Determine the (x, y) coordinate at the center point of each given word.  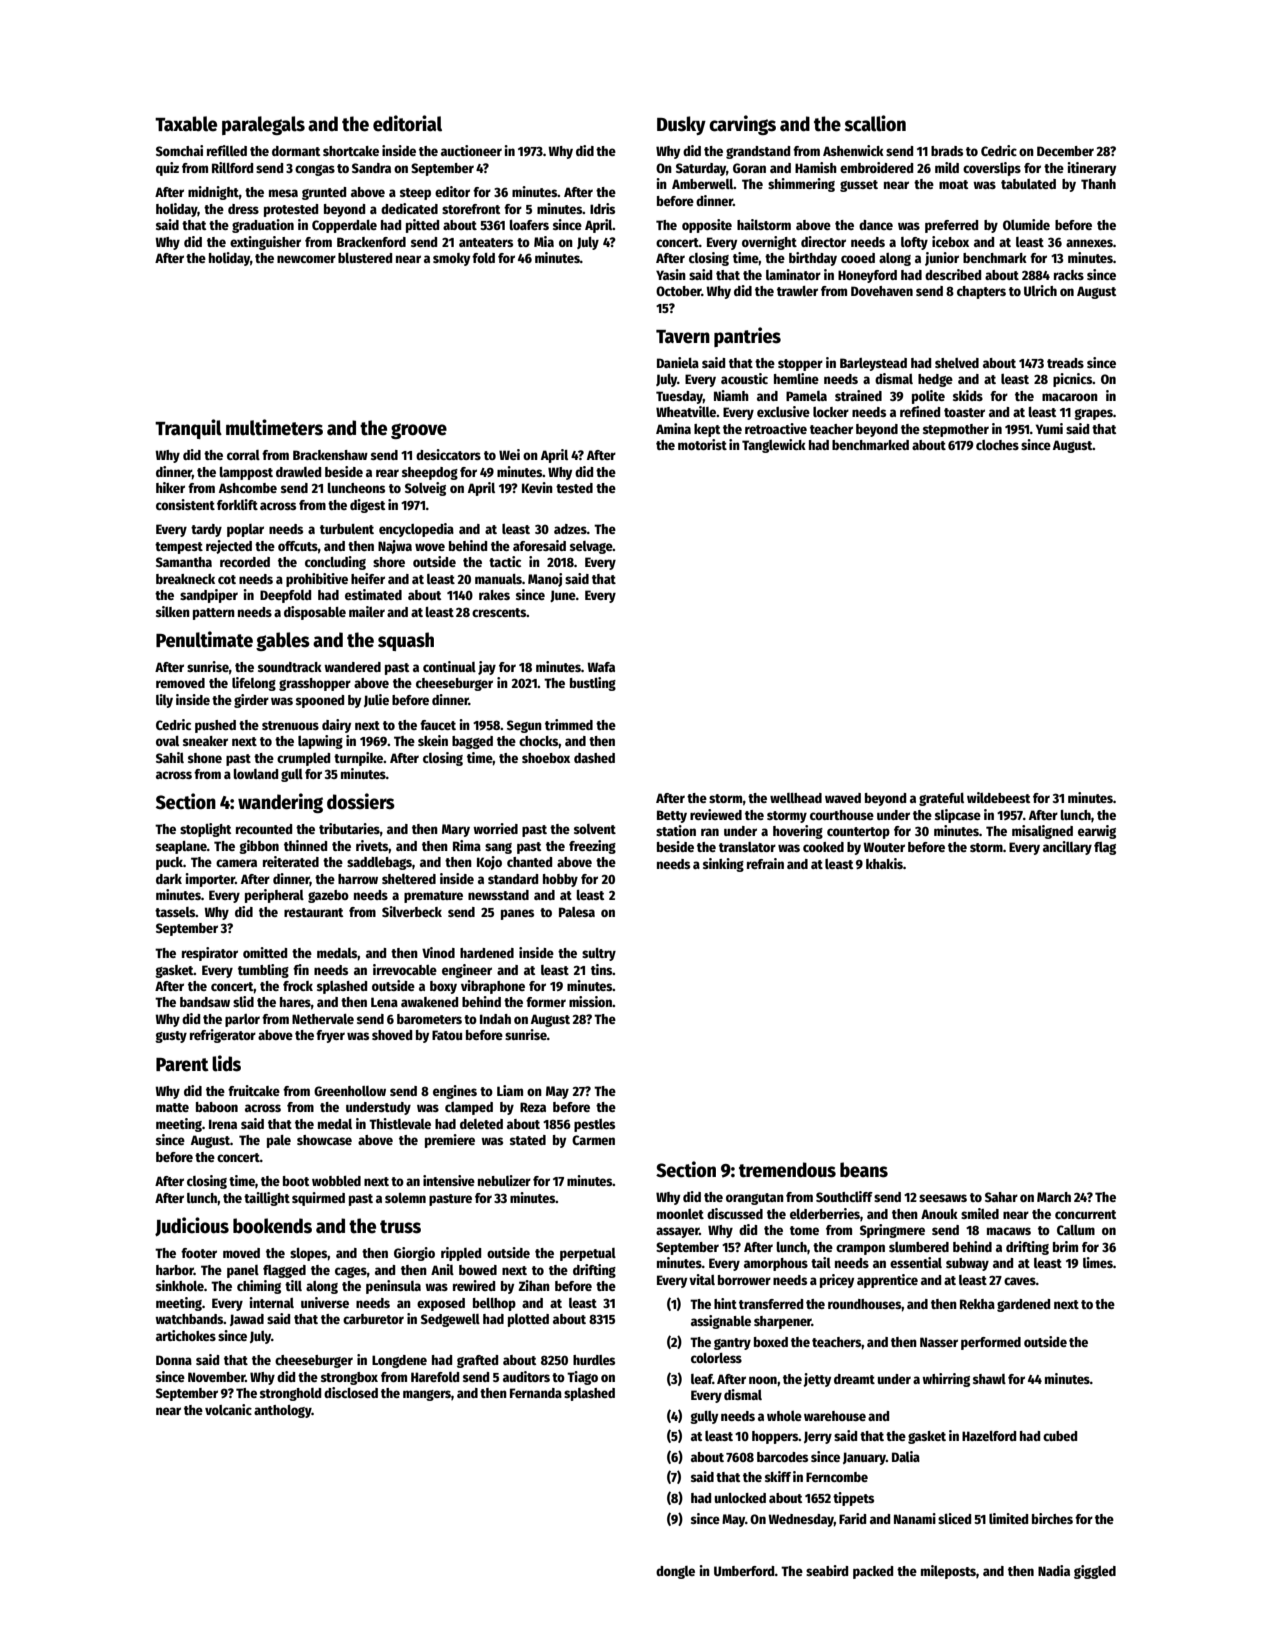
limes (1098, 1262)
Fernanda (536, 1393)
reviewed (716, 814)
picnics (1072, 380)
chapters (981, 292)
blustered (365, 258)
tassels (175, 912)
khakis (884, 863)
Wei (509, 454)
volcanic (228, 1409)
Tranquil (188, 429)
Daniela (678, 362)
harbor (175, 1270)
